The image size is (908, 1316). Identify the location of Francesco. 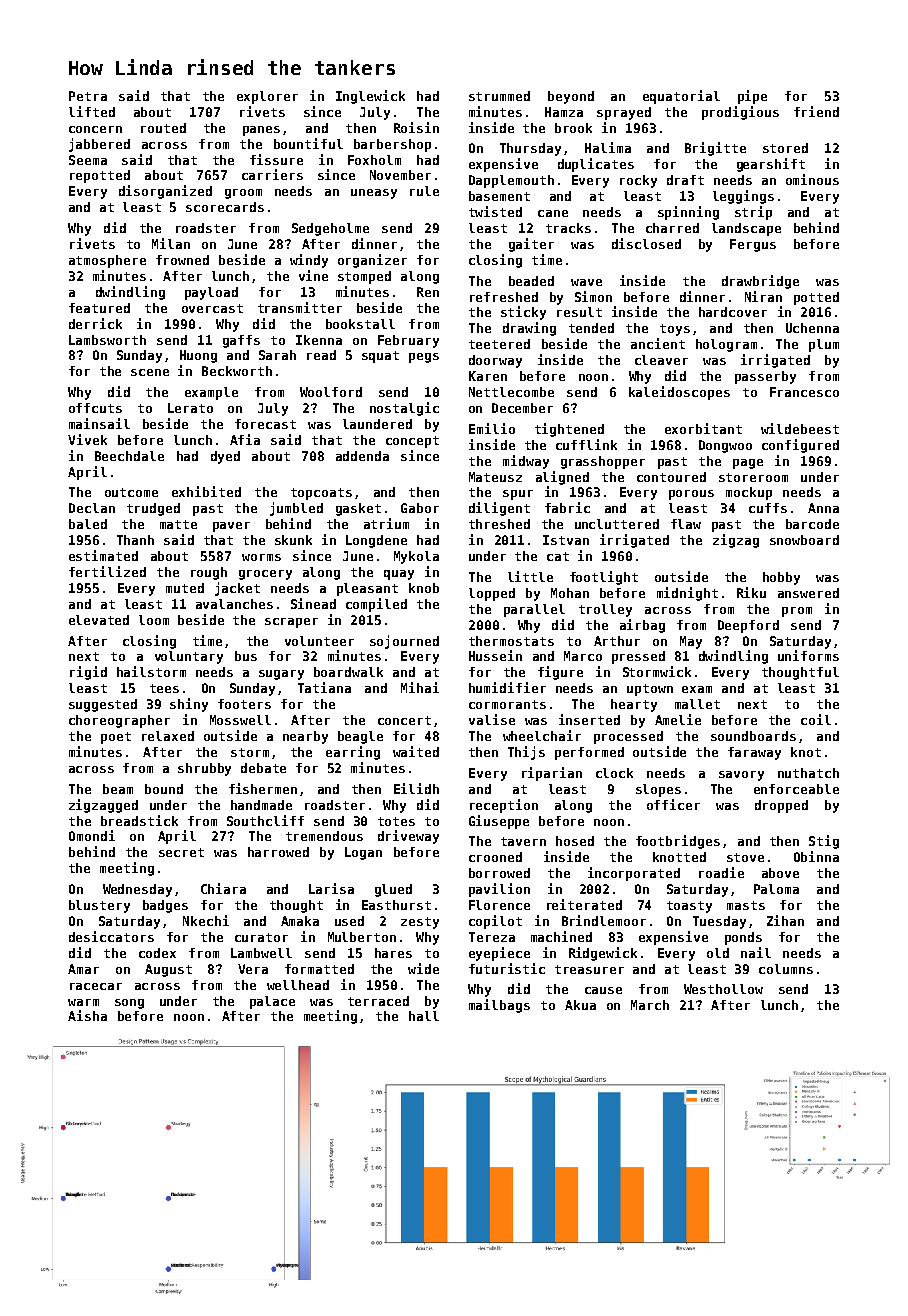
(804, 392).
